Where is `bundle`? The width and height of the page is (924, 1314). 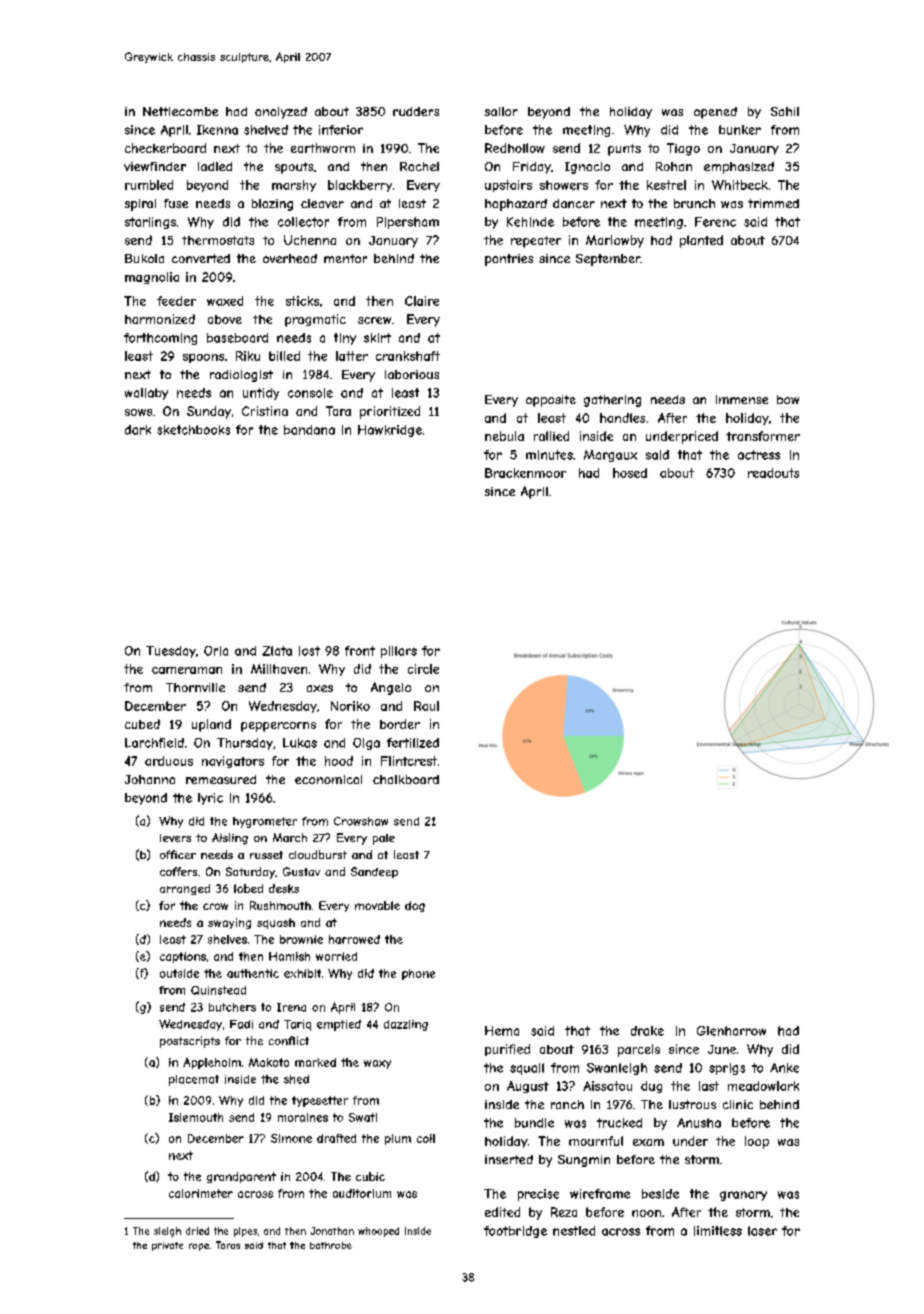
bundle is located at coordinates (534, 1123).
